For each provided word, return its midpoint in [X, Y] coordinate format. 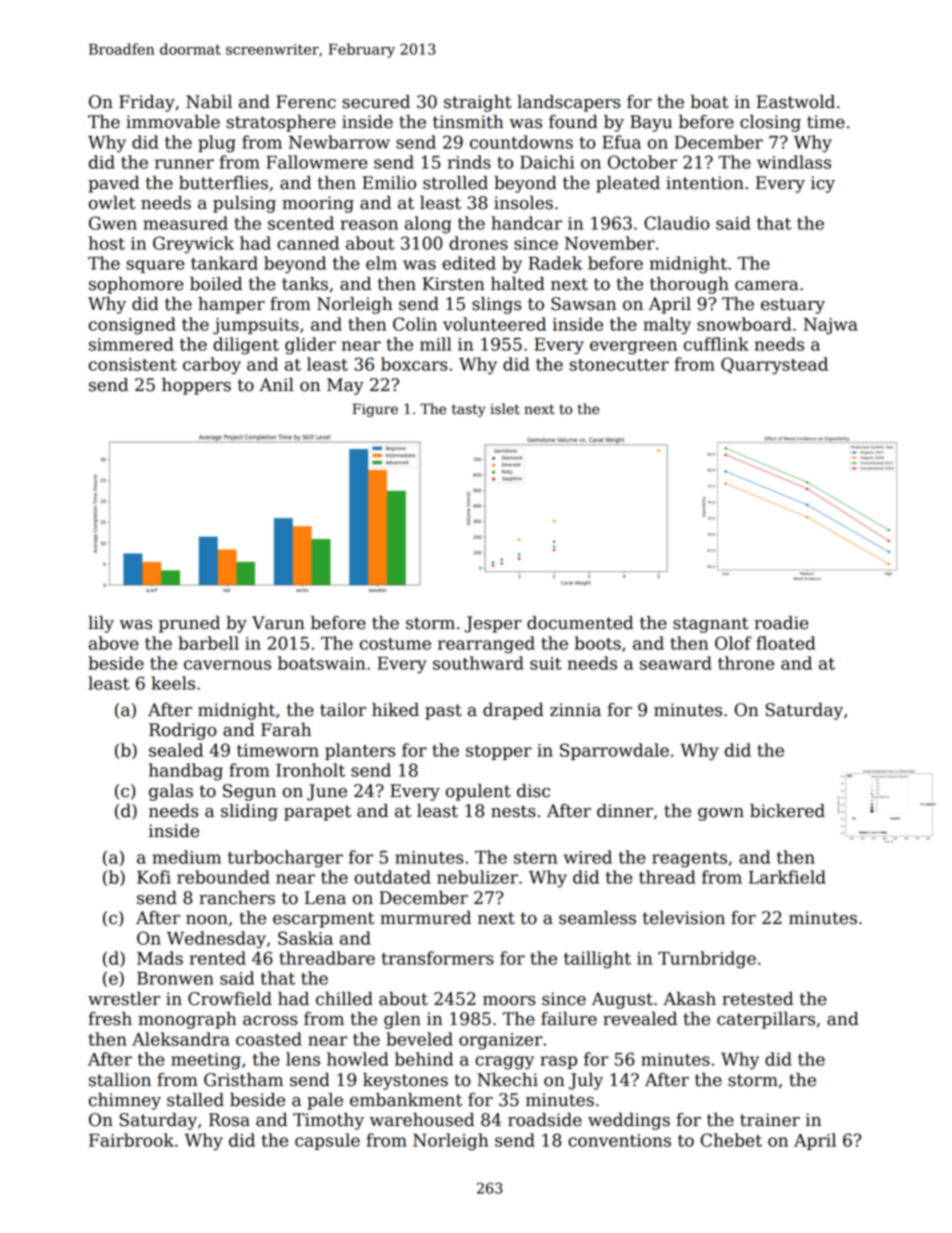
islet [505, 409]
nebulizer [477, 877]
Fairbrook [131, 1140]
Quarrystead [774, 366]
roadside [545, 1120]
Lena [325, 898]
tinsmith [468, 122]
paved [113, 184]
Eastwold [796, 102]
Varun [278, 623]
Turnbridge [707, 960]
